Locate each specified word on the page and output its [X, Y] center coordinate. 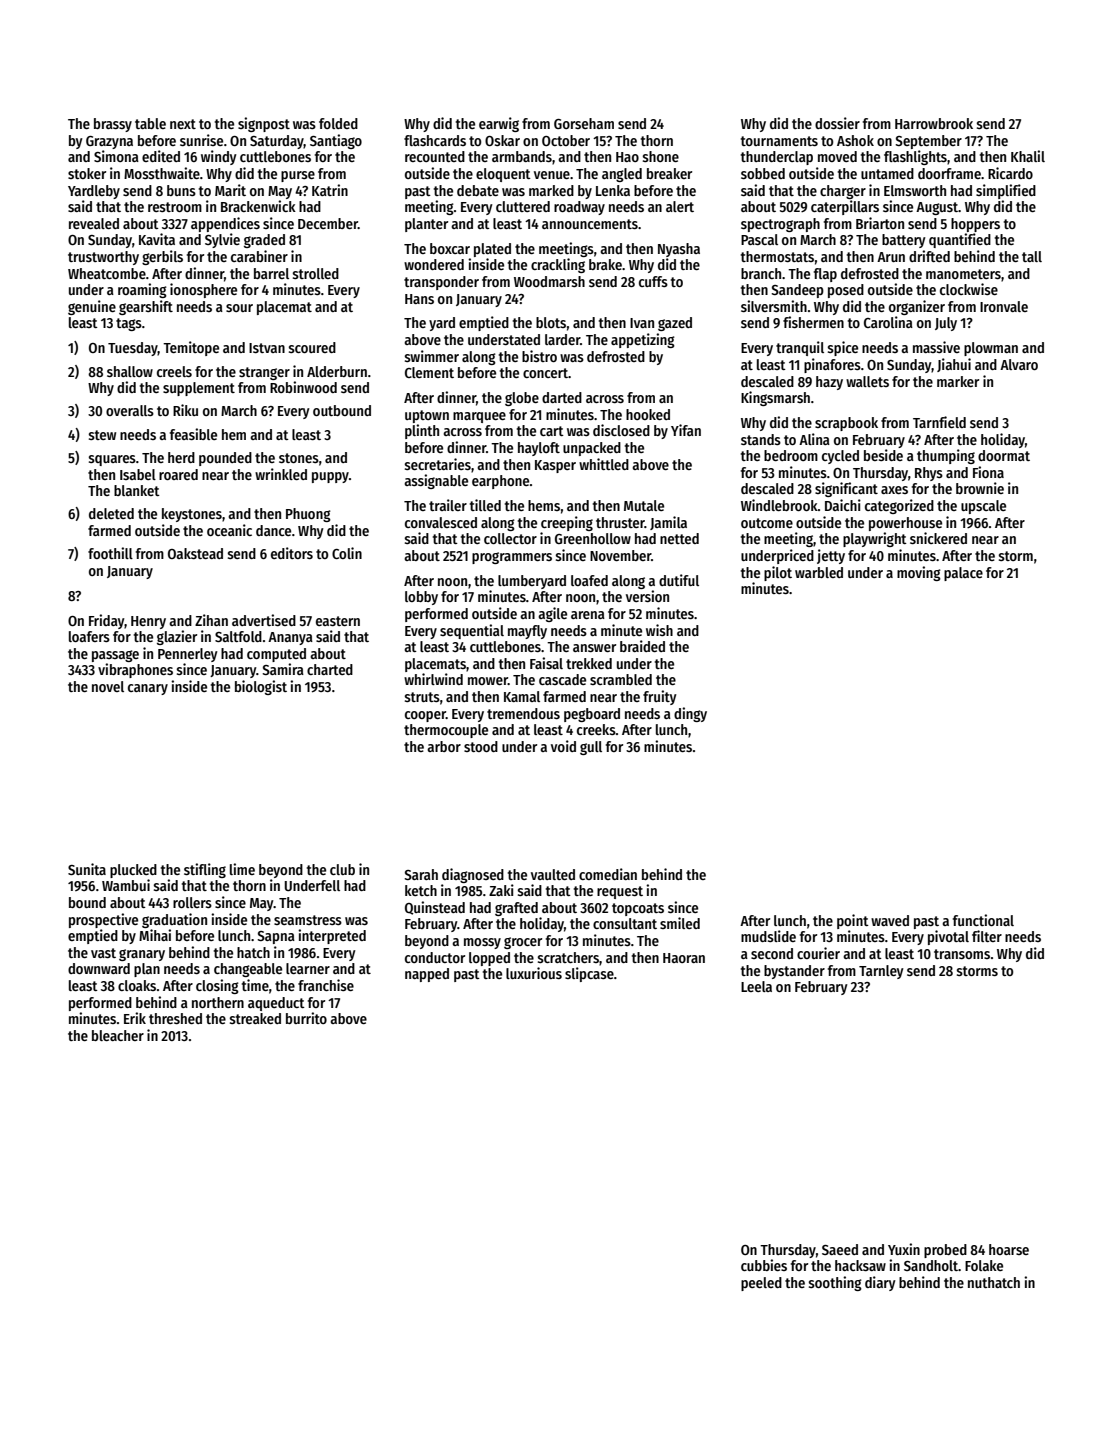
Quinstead [435, 908]
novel [108, 686]
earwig [499, 124]
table [150, 123]
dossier [837, 123]
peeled [761, 1284]
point [853, 921]
